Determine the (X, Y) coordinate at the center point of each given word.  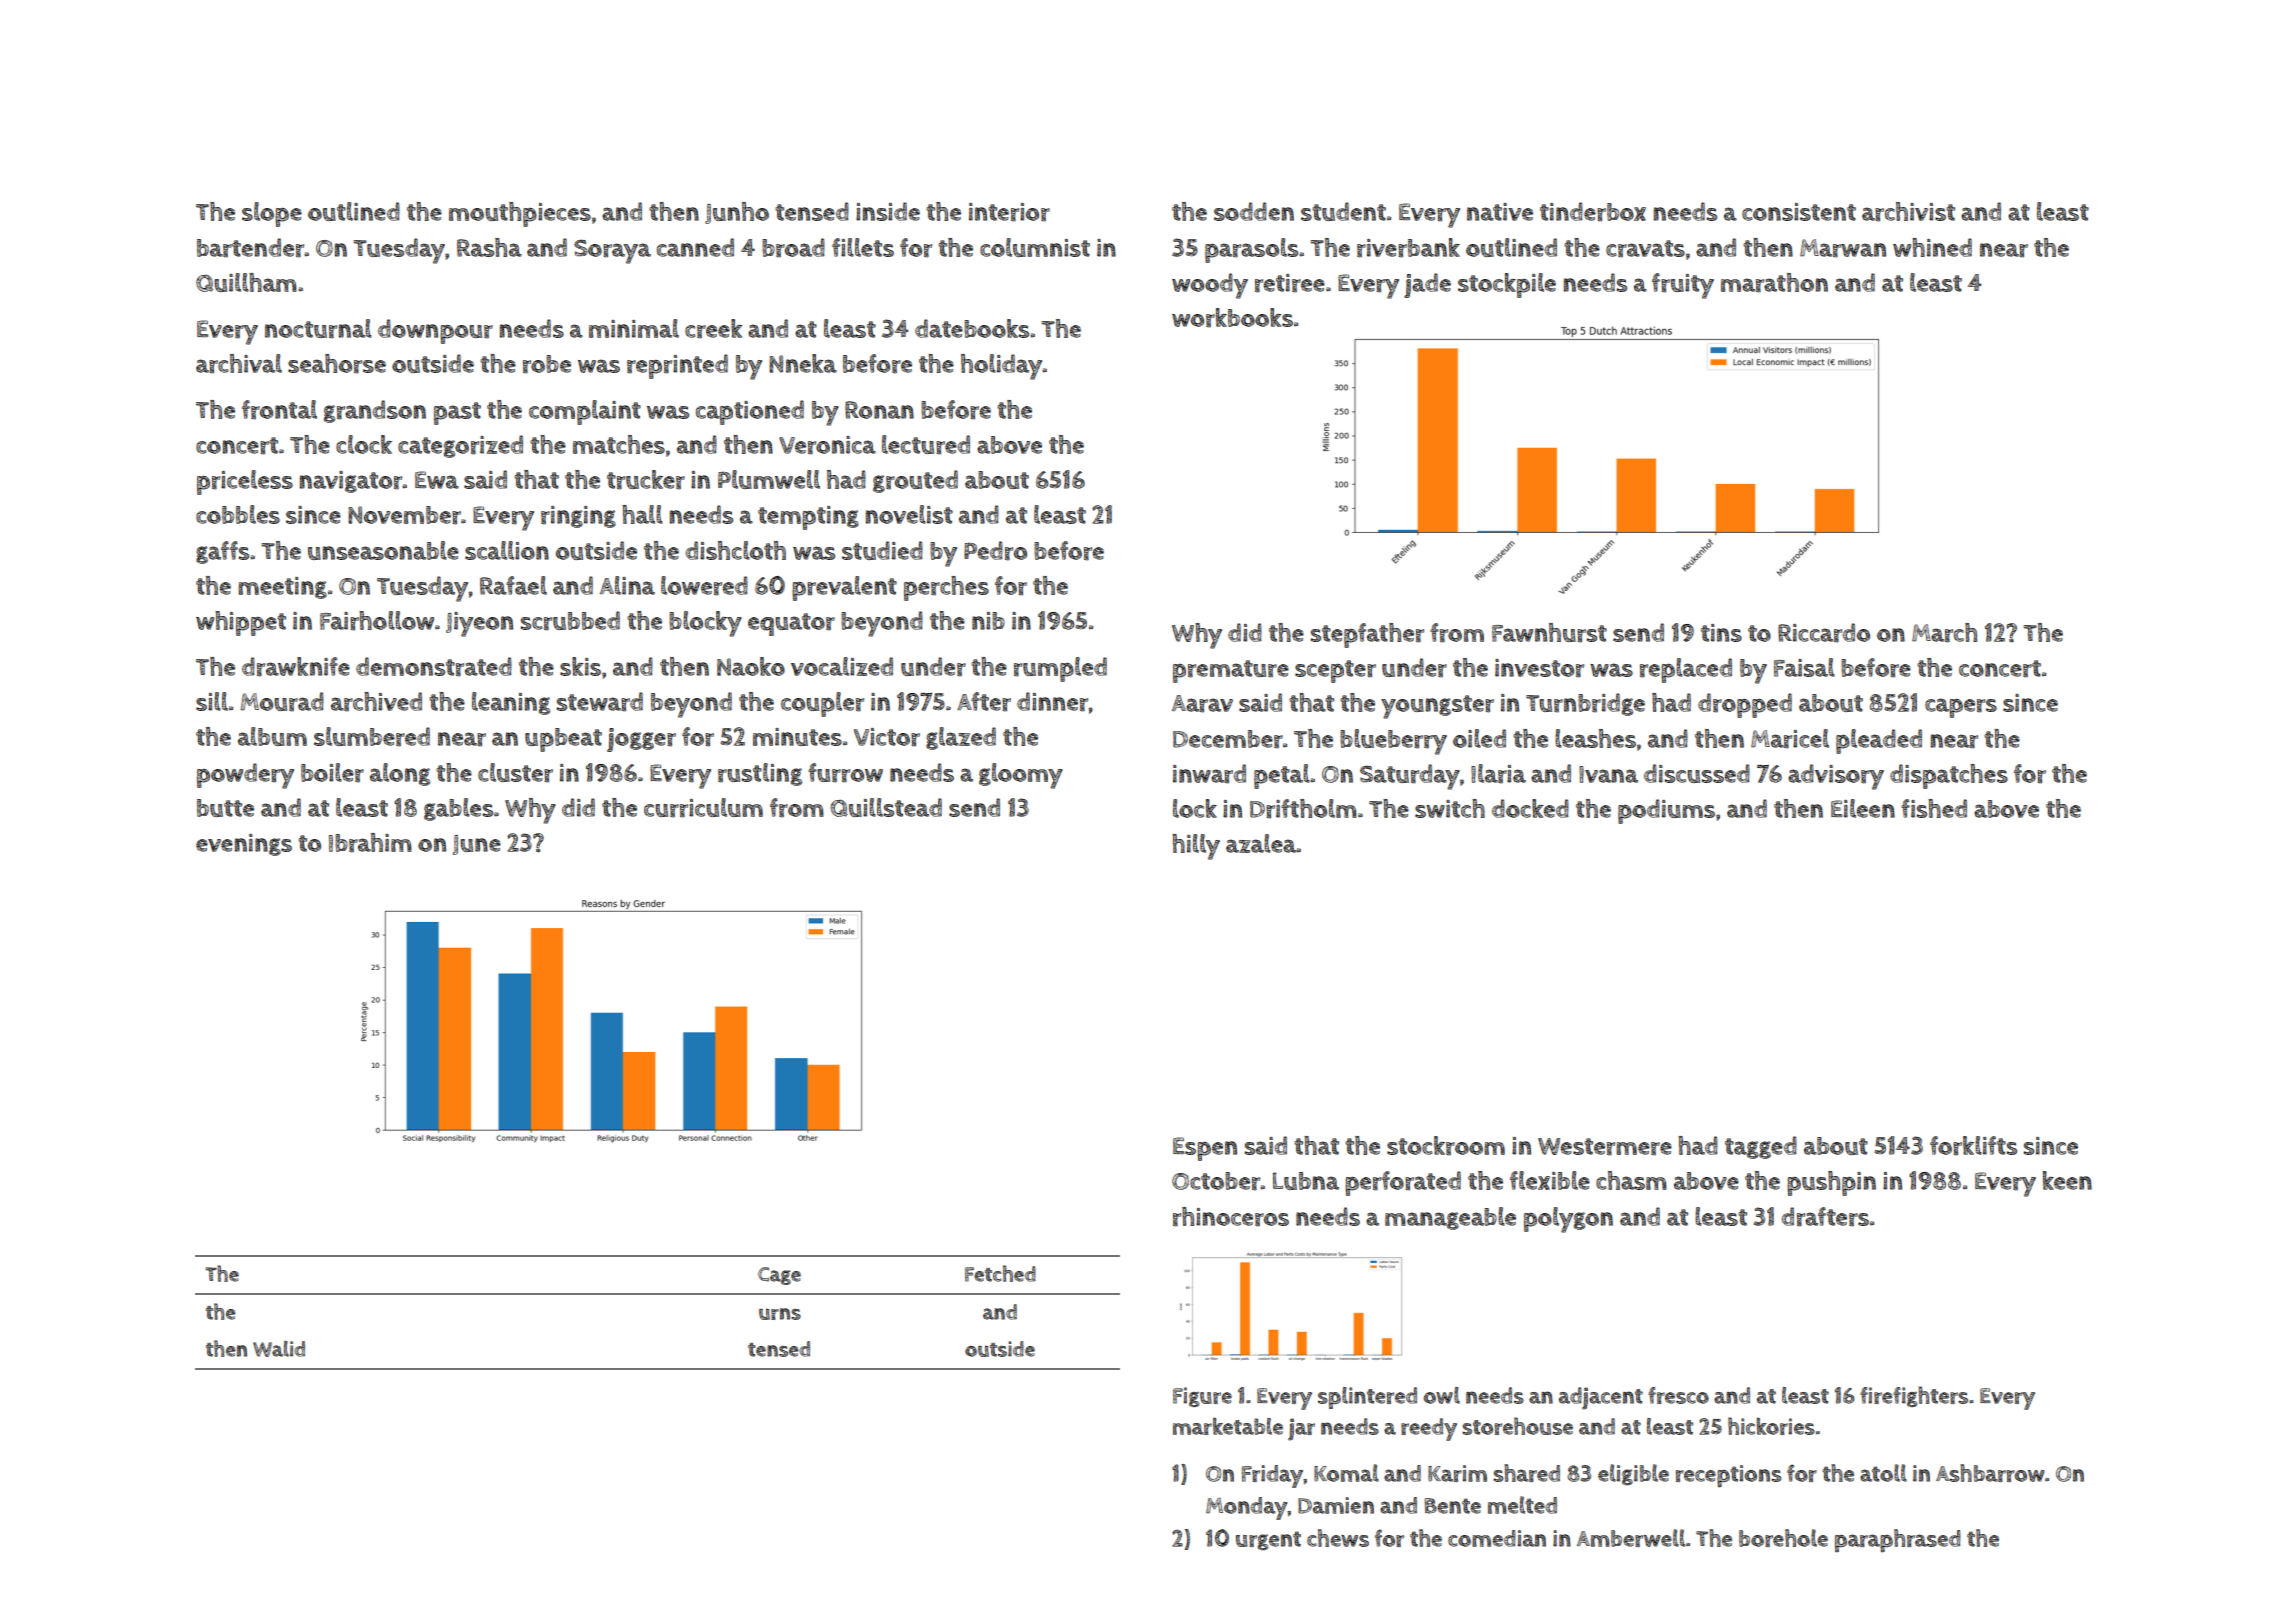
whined (1932, 247)
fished (1934, 808)
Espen (1205, 1149)
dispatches (1949, 776)
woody (1210, 286)
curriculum (703, 808)
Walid (279, 1349)
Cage (779, 1276)
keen (2067, 1180)
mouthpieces (520, 214)
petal (1282, 776)
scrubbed (570, 621)
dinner (1053, 702)
